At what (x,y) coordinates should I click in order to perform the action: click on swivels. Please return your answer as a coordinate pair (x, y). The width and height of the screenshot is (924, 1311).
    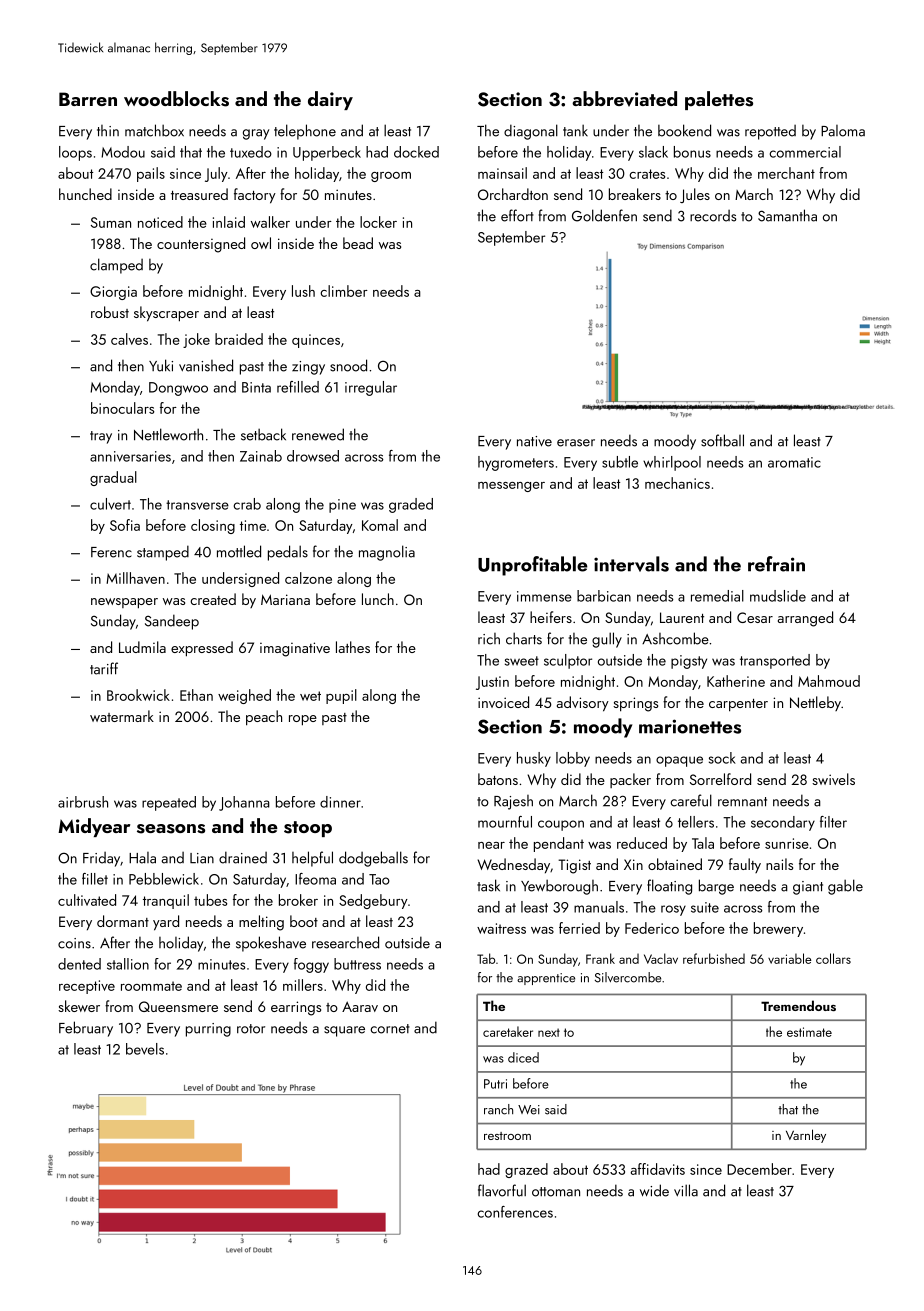
    Looking at the image, I should click on (833, 779).
